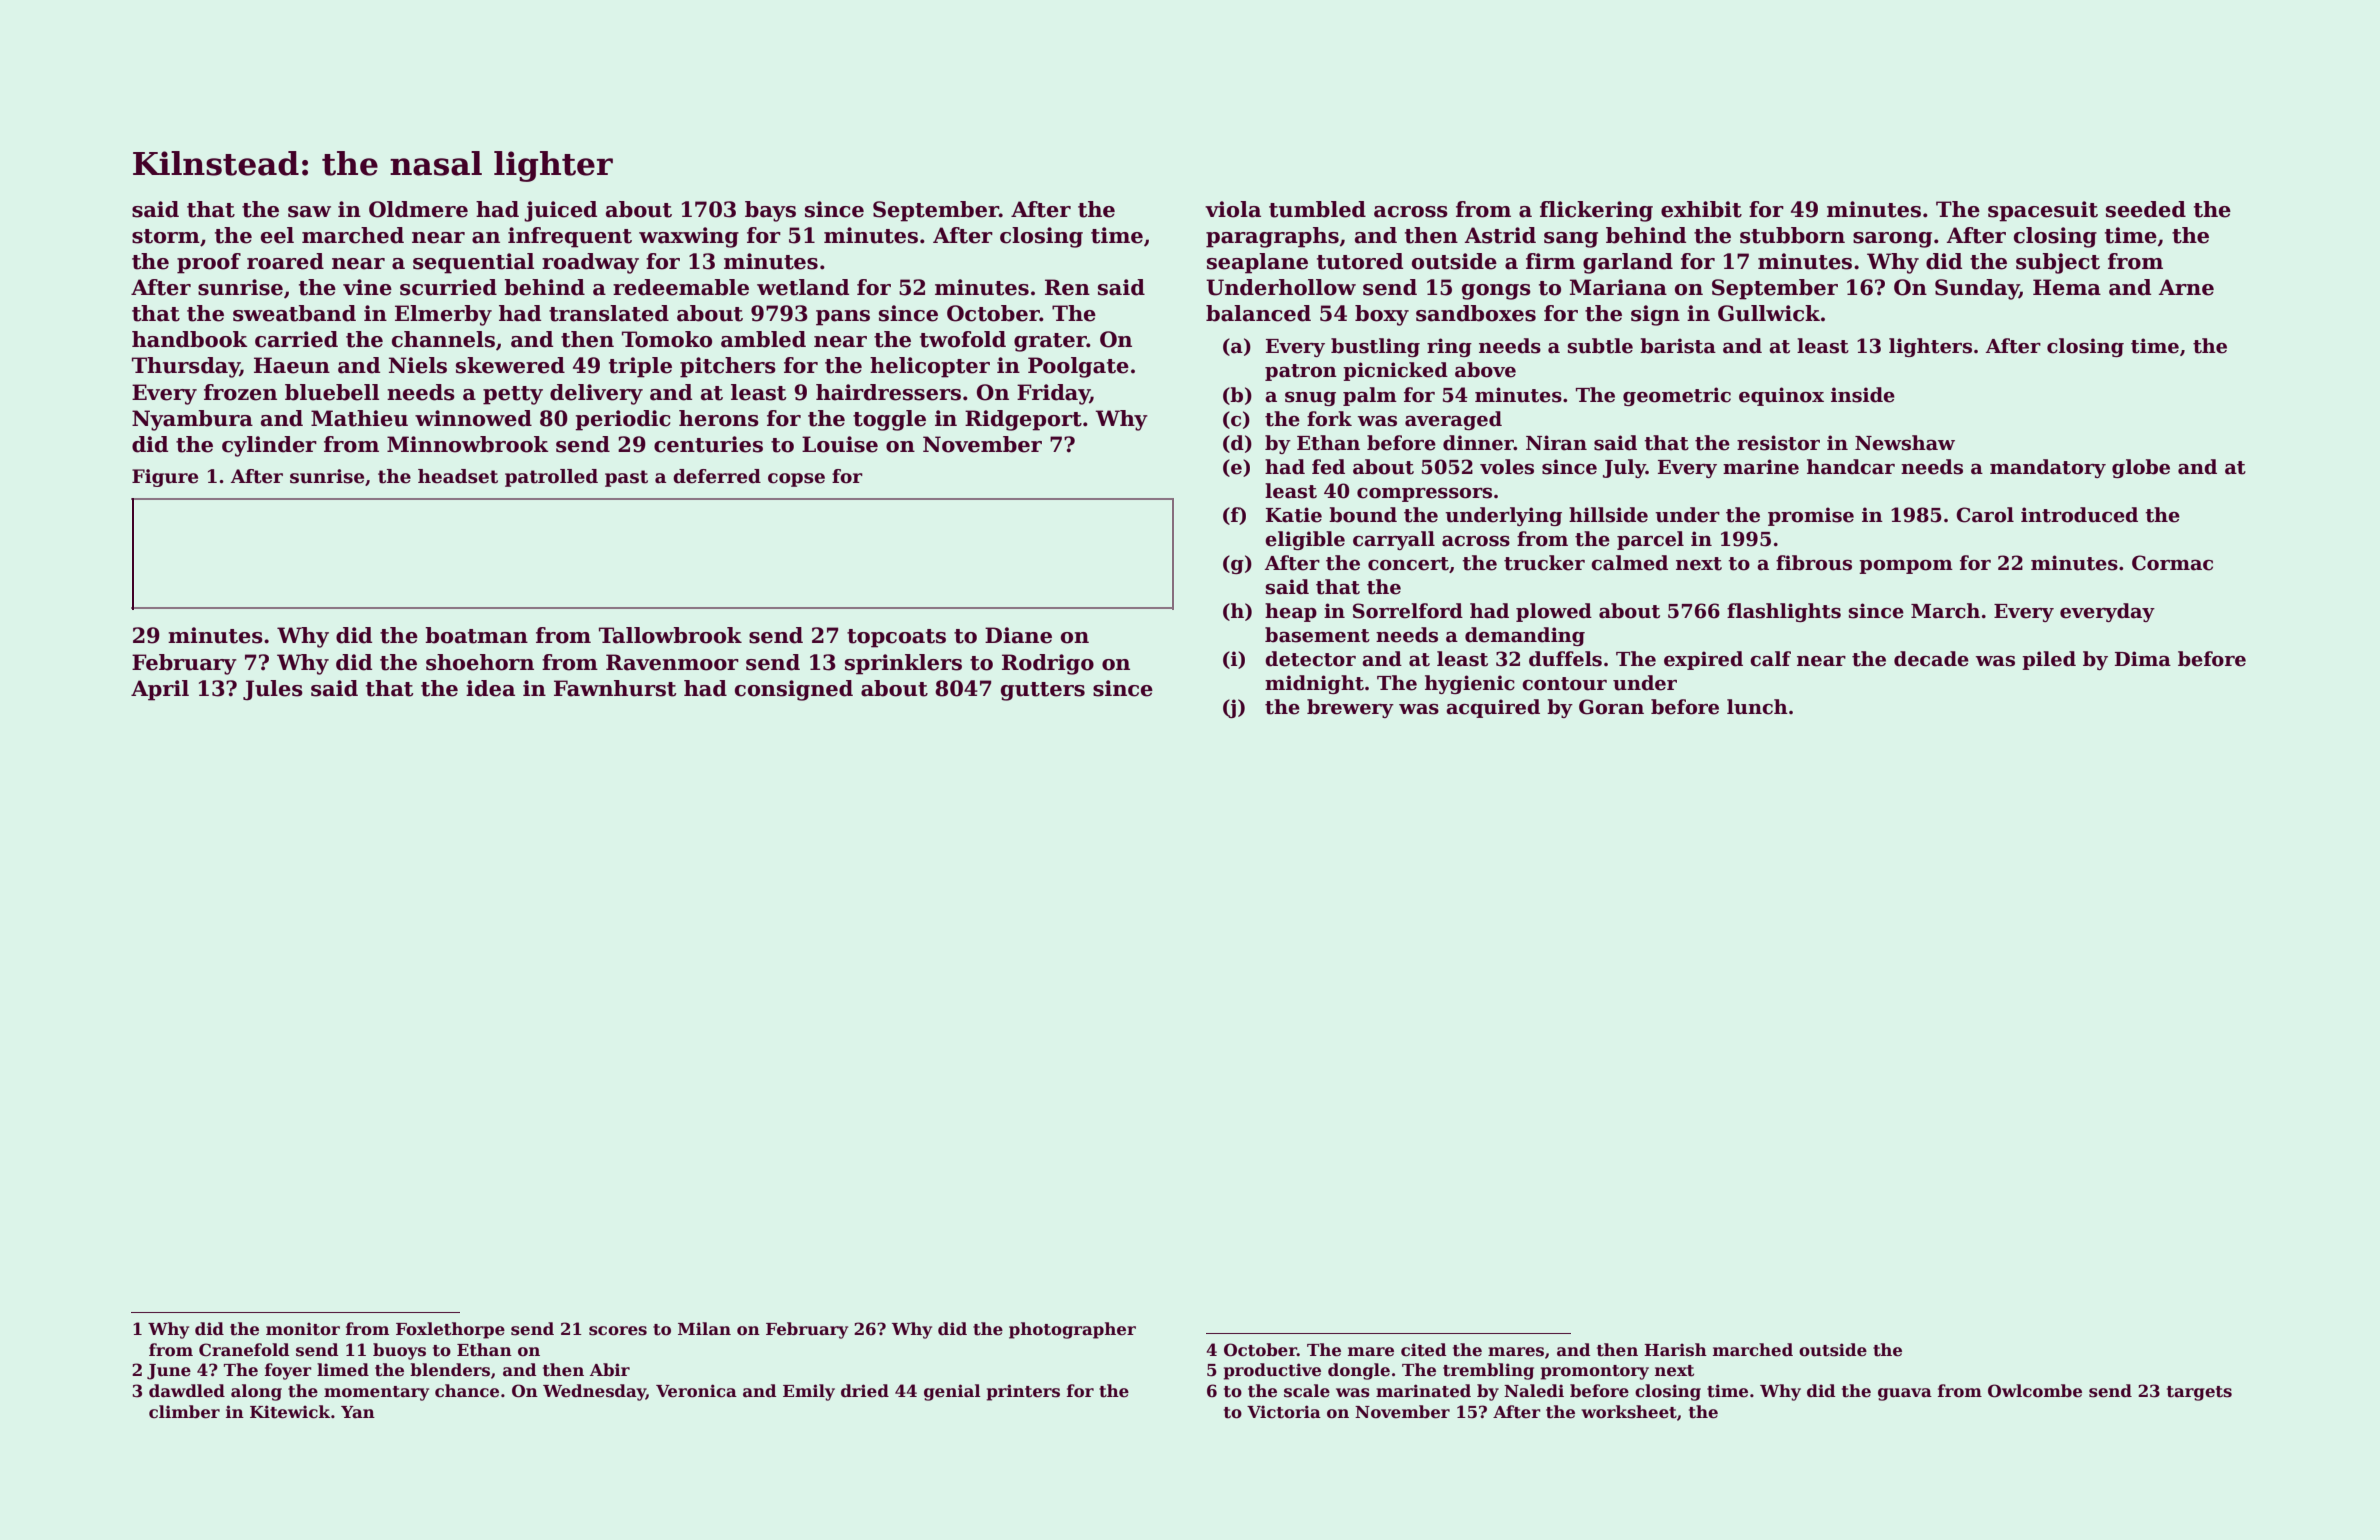 The width and height of the page is (2380, 1540). Describe the element at coordinates (1018, 635) in the page. I see `Diane` at that location.
